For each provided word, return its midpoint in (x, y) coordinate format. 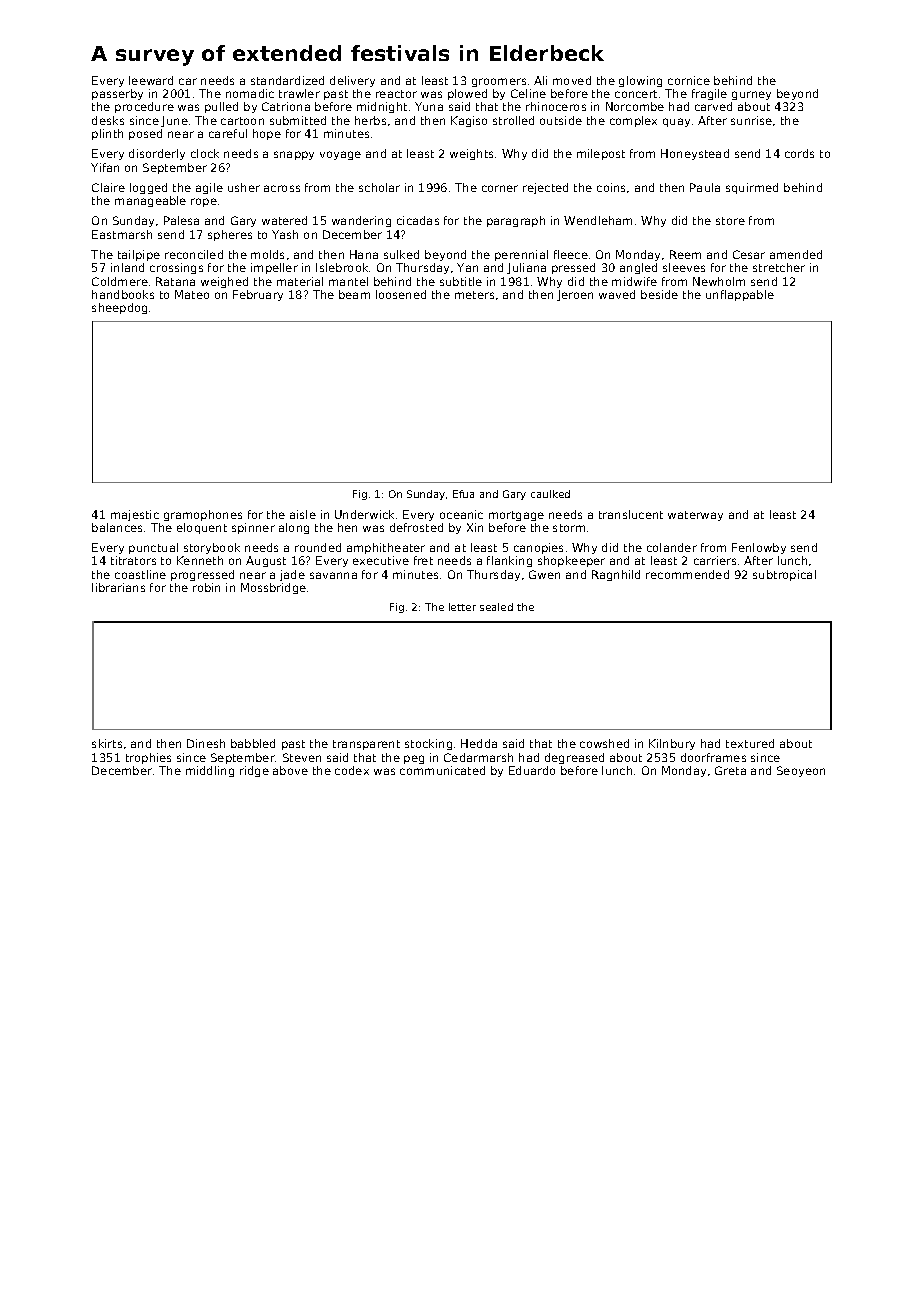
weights (471, 154)
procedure (144, 107)
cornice (689, 80)
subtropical (784, 575)
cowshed (604, 743)
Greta (730, 770)
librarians (118, 587)
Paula (705, 187)
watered (284, 220)
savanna (333, 575)
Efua (463, 494)
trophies (148, 758)
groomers (499, 82)
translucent (631, 514)
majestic (135, 515)
